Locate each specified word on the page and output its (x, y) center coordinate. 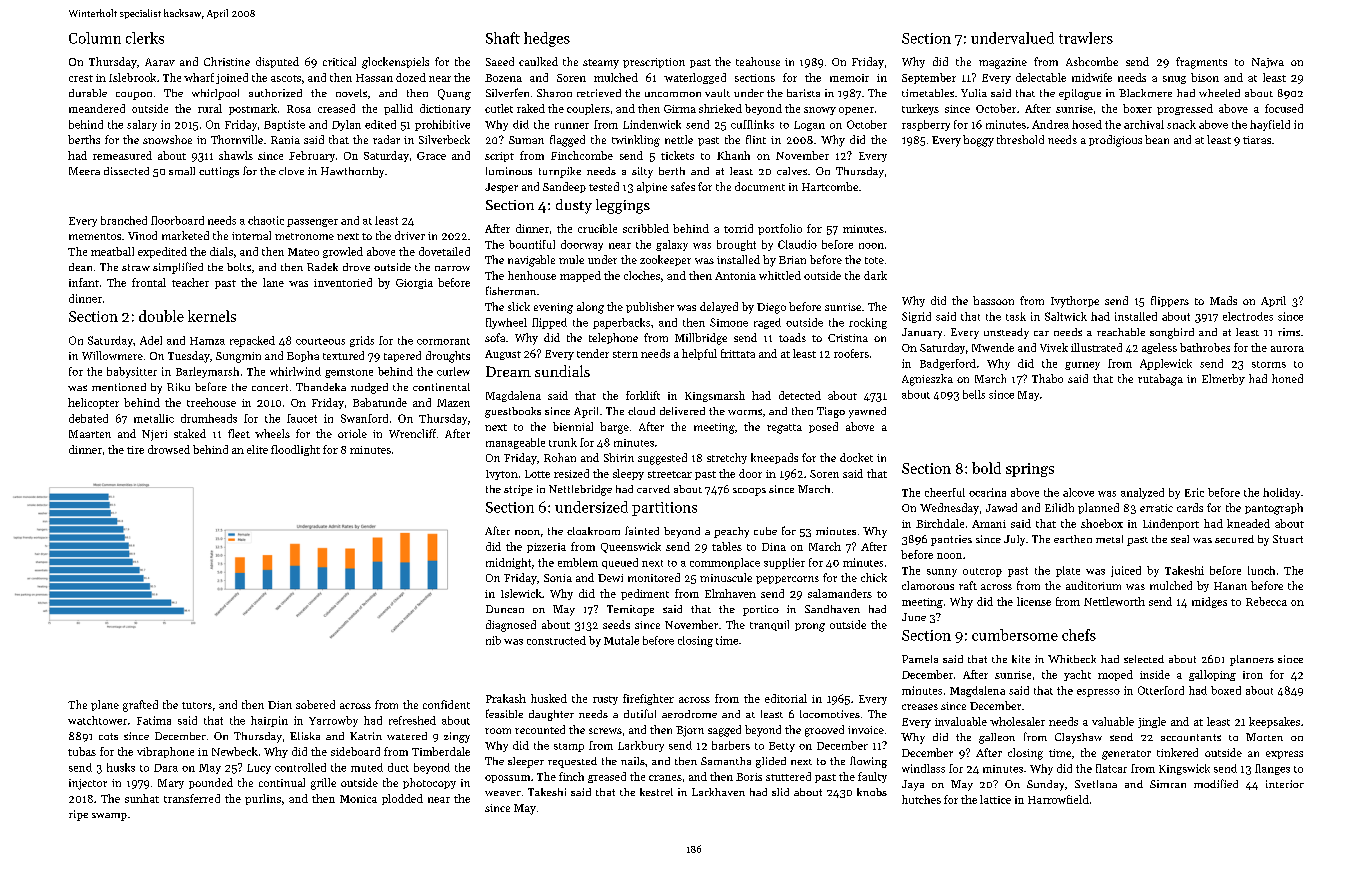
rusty (605, 700)
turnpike (560, 172)
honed (1287, 378)
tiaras (1257, 140)
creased (336, 108)
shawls (236, 155)
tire (135, 450)
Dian (280, 705)
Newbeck (235, 751)
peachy (731, 532)
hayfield (1270, 125)
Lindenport (1171, 524)
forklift (643, 395)
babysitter (132, 372)
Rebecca (1266, 601)
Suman (526, 140)
